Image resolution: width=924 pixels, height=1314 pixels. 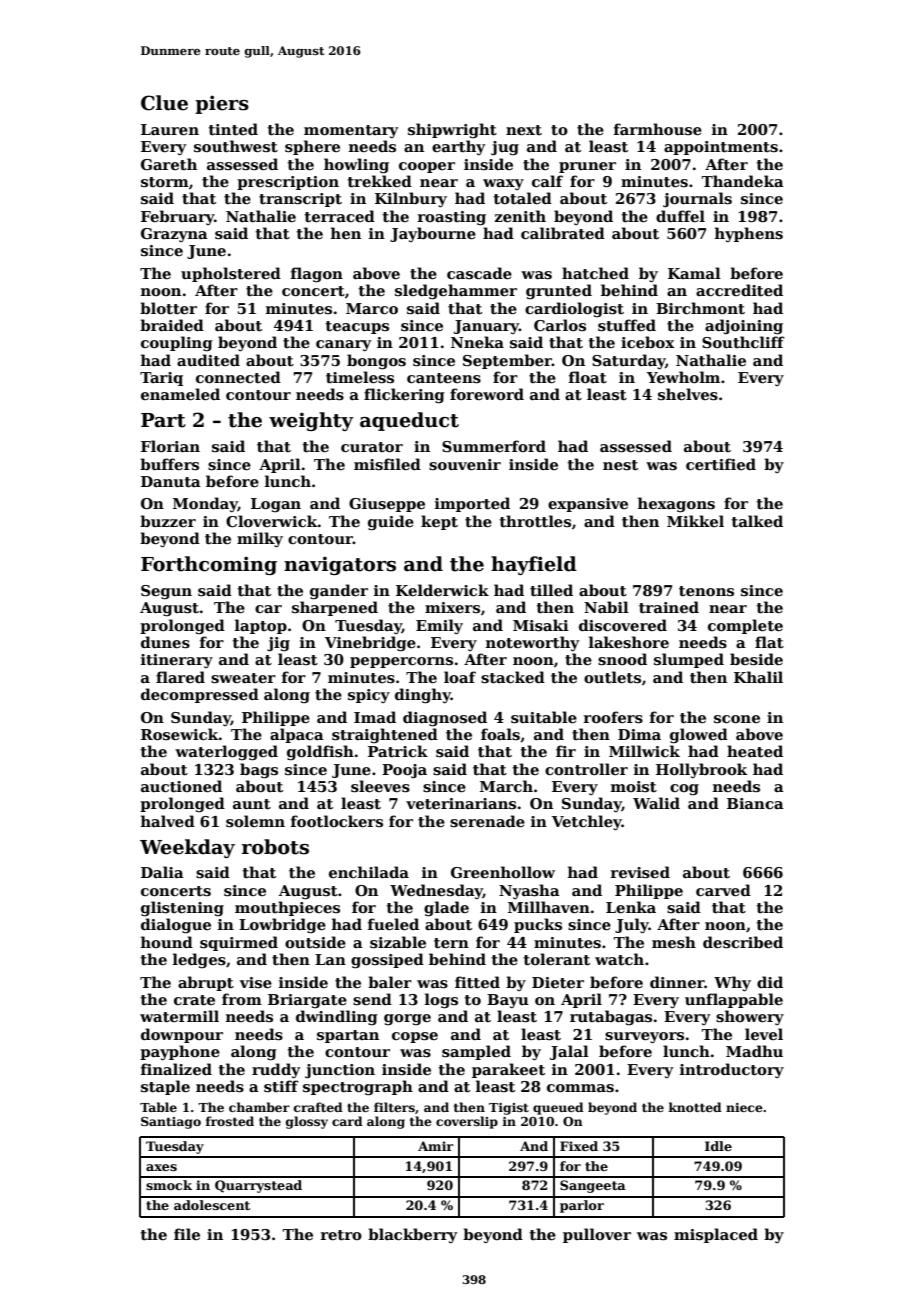 What do you see at coordinates (656, 803) in the screenshot?
I see `Walid` at bounding box center [656, 803].
